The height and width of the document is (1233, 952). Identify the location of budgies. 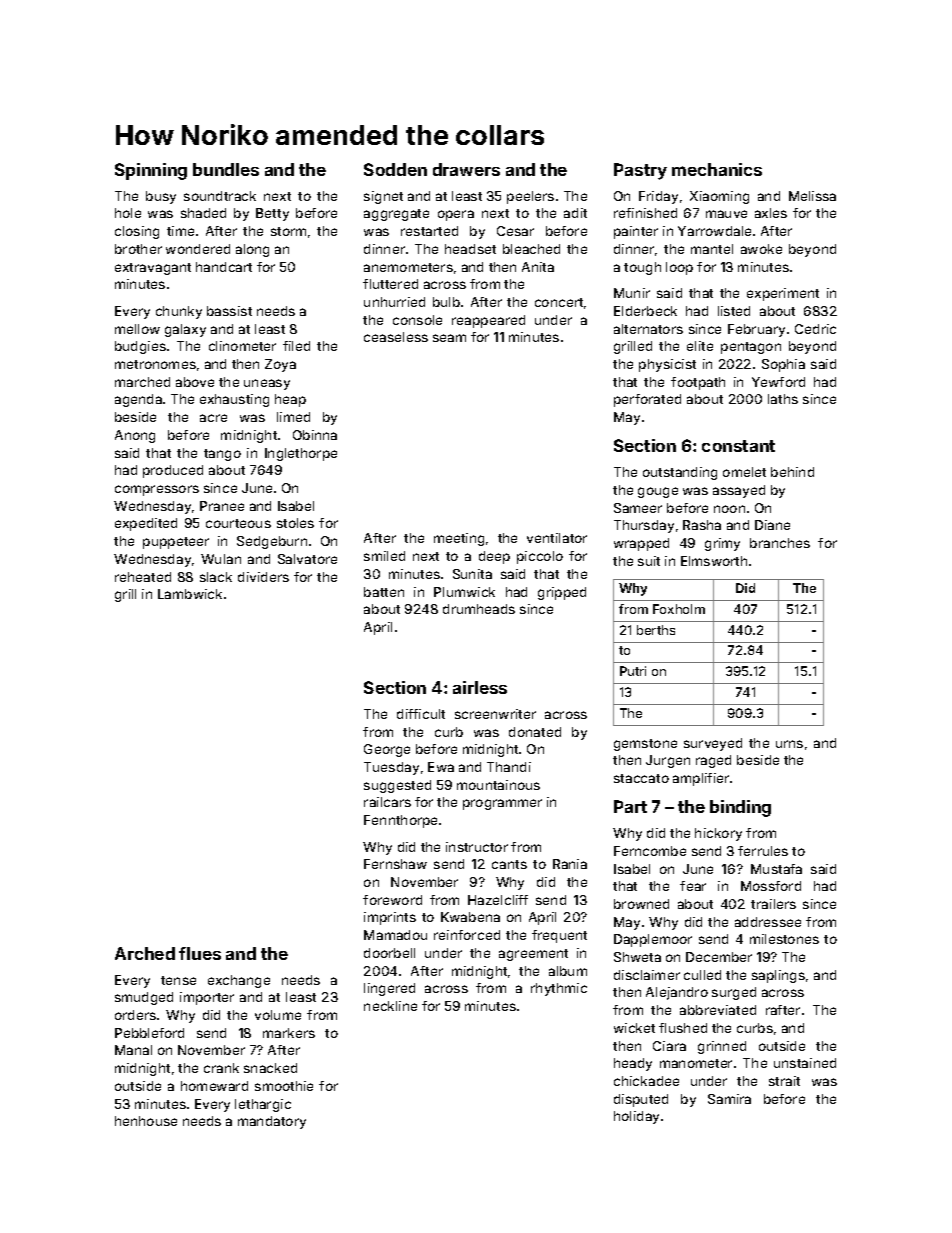
(140, 347).
